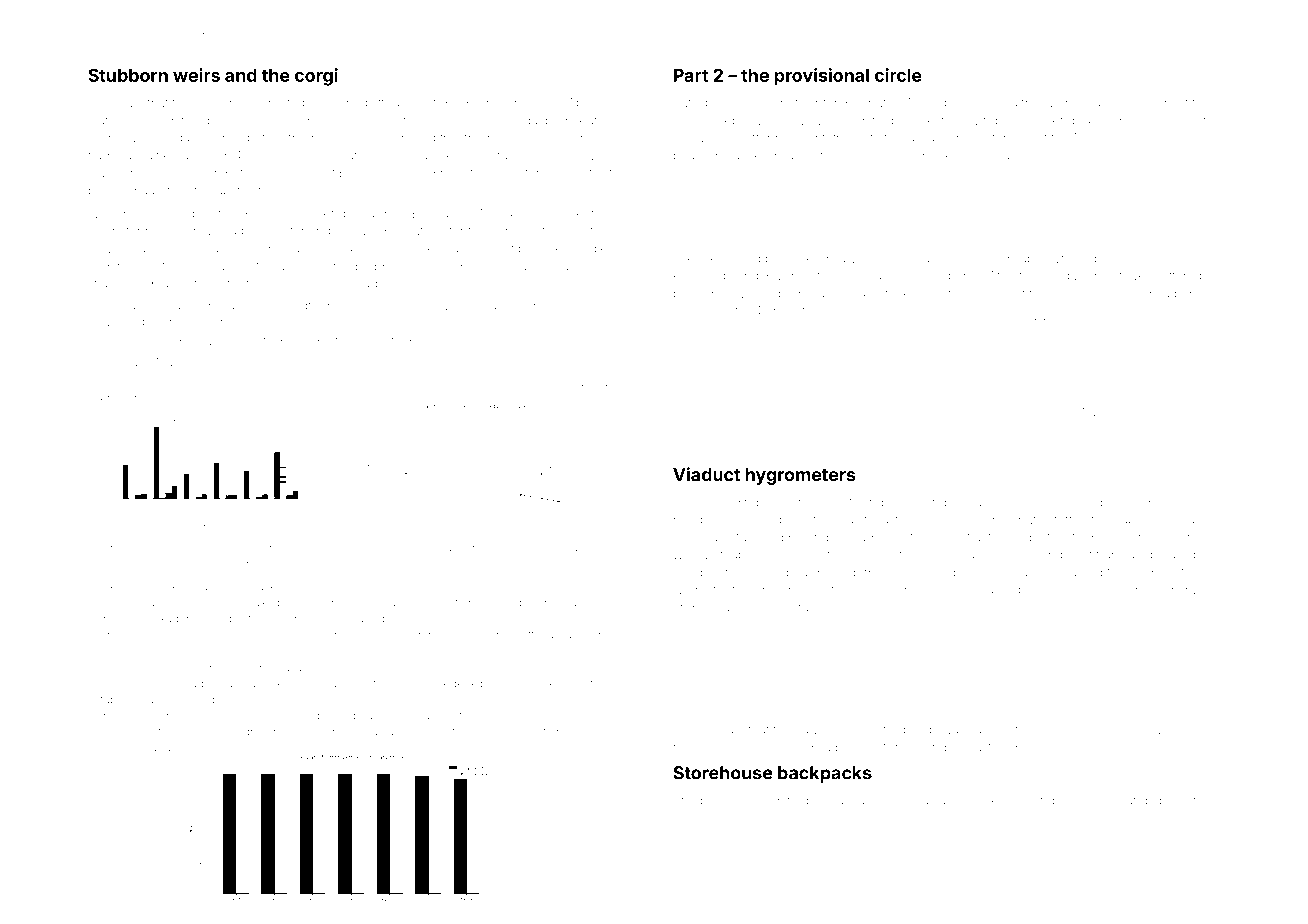 The width and height of the image is (1308, 924). What do you see at coordinates (159, 563) in the image?
I see `curriculum` at bounding box center [159, 563].
